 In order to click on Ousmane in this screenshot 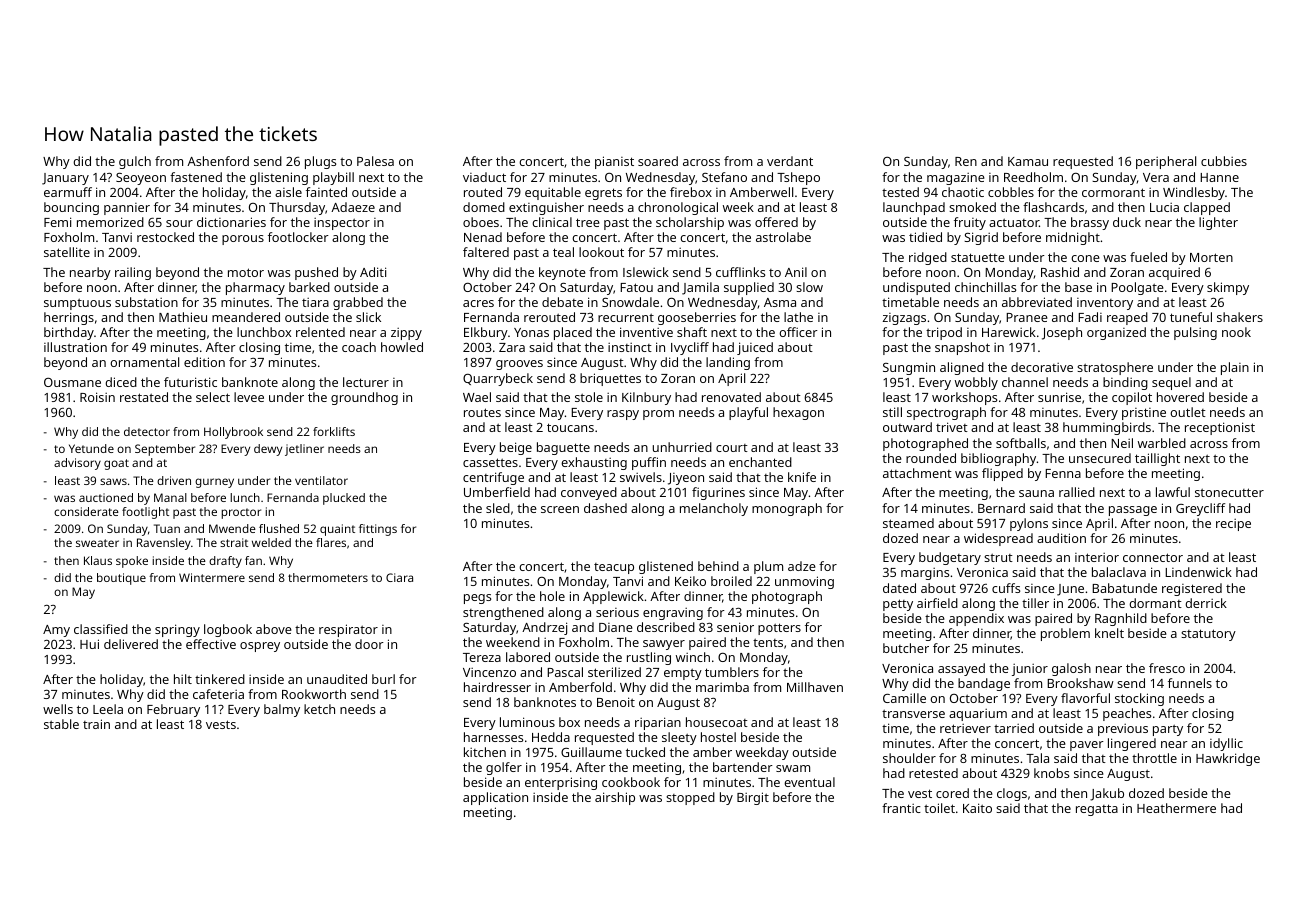, I will do `click(72, 382)`.
